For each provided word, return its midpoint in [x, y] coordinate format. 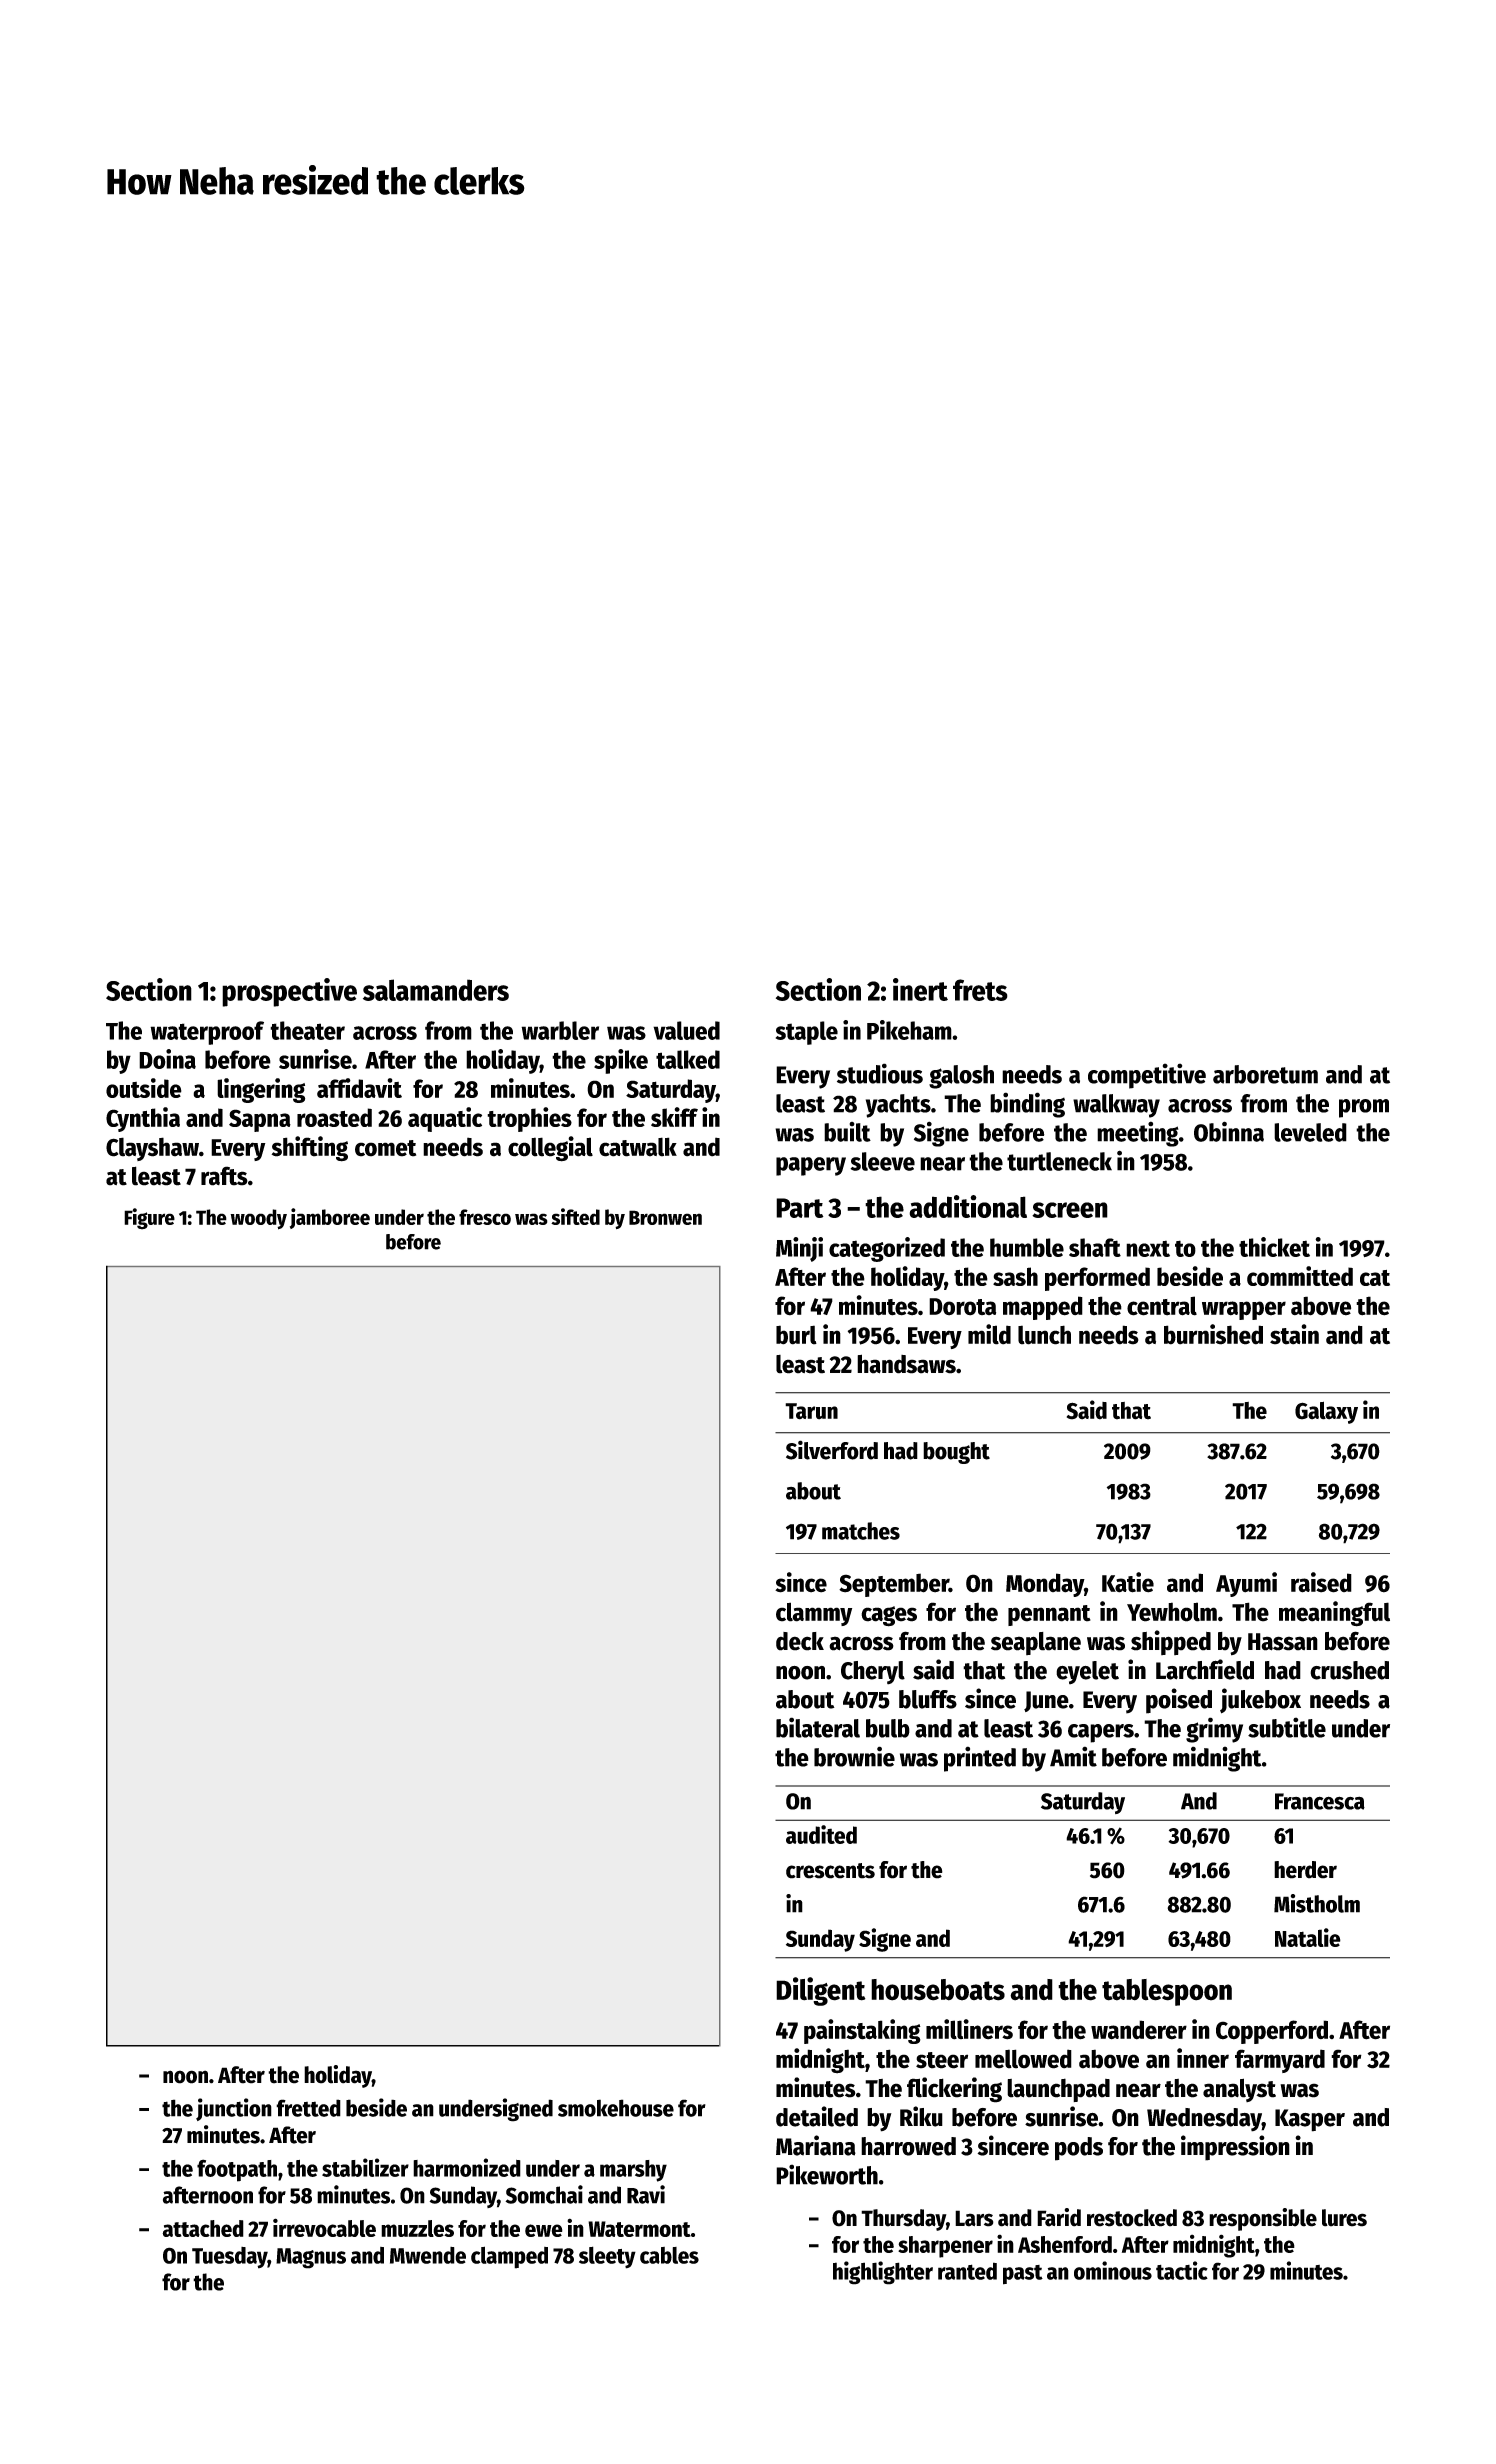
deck [800, 1641]
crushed [1349, 1670]
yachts [898, 1106]
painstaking [862, 2031]
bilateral [818, 1727]
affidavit [359, 1088]
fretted [308, 2108]
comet [385, 1148]
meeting [1138, 1134]
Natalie [1308, 1937]
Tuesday [230, 2258]
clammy [814, 1614]
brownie [854, 1756]
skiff [674, 1117]
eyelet [1087, 1673]
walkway [1116, 1106]
